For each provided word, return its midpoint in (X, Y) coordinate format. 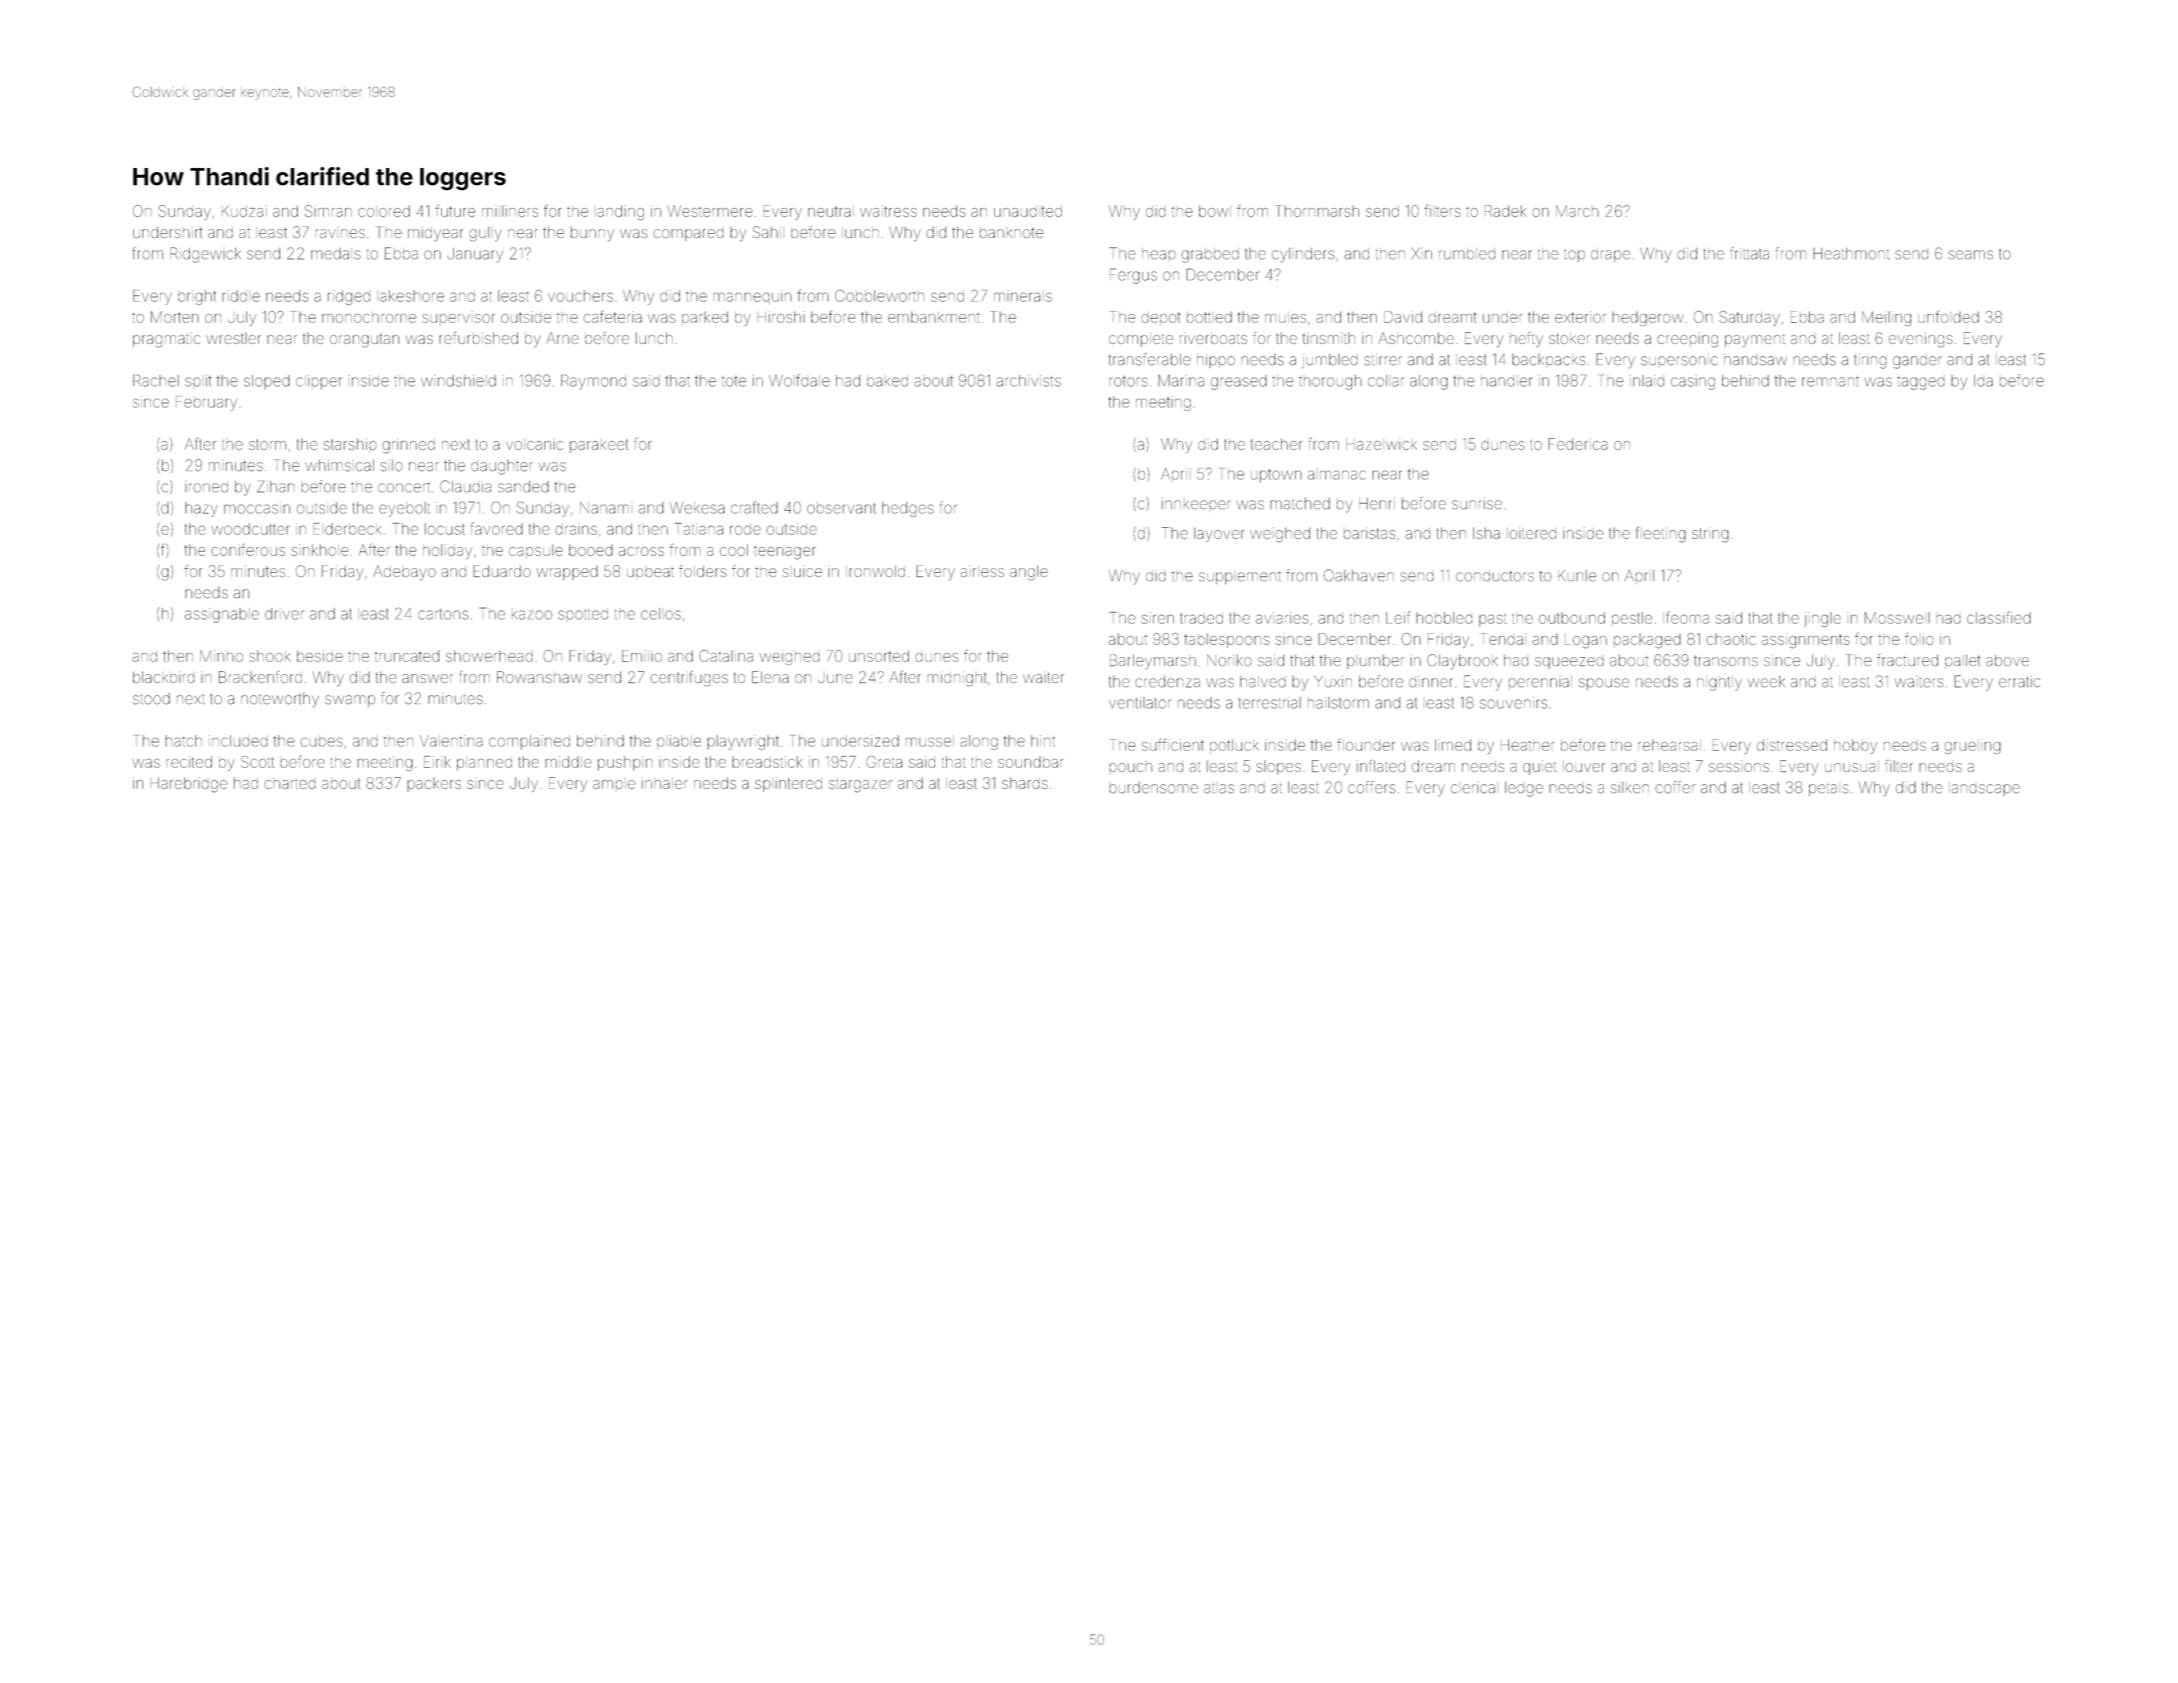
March (1577, 211)
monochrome (369, 317)
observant (841, 508)
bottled (1209, 317)
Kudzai (244, 211)
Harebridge (189, 785)
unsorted (879, 656)
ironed (206, 486)
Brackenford (260, 677)
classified (1999, 617)
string (1710, 535)
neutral (831, 211)
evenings (1921, 339)
